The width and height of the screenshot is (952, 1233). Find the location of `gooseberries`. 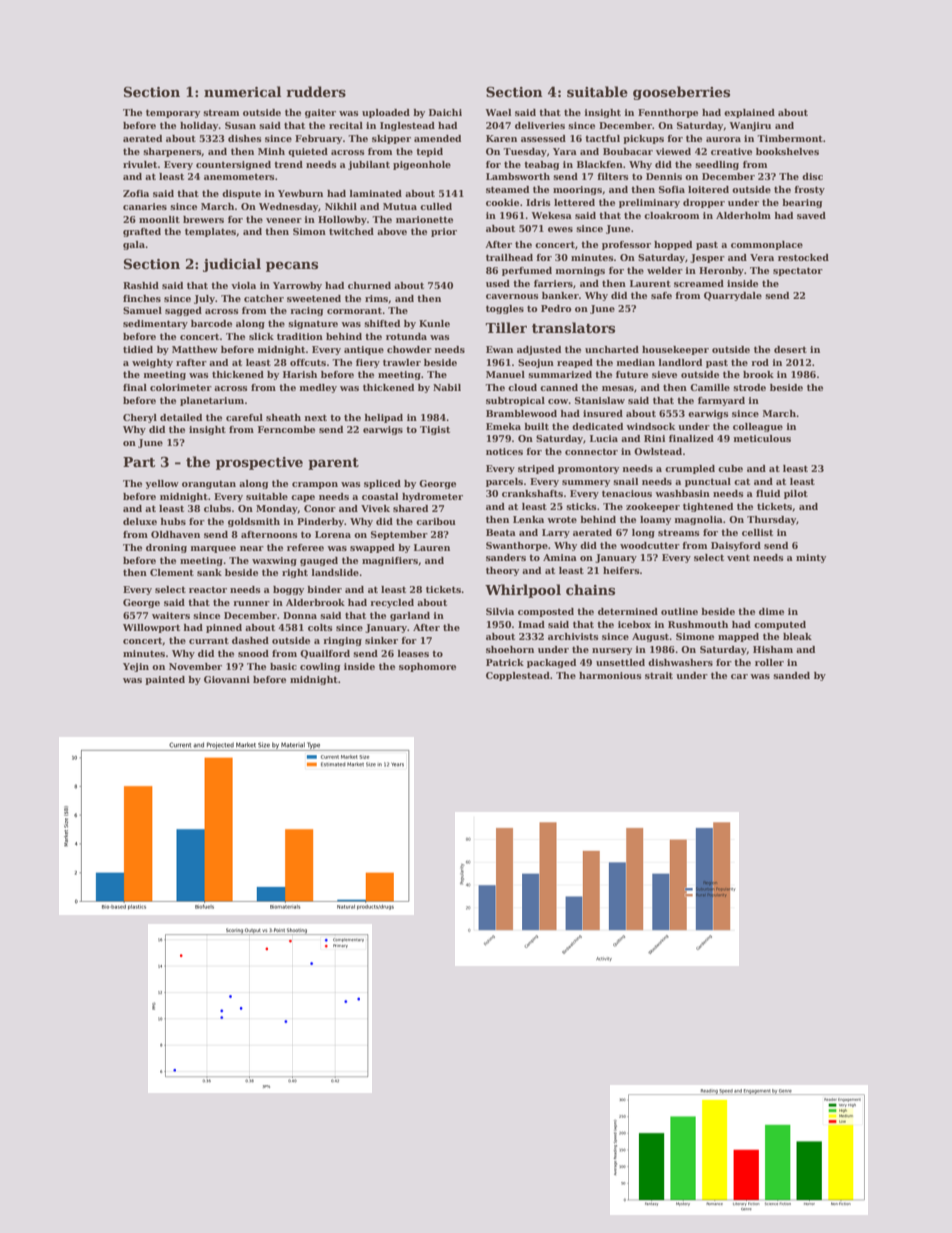

gooseberries is located at coordinates (681, 93).
